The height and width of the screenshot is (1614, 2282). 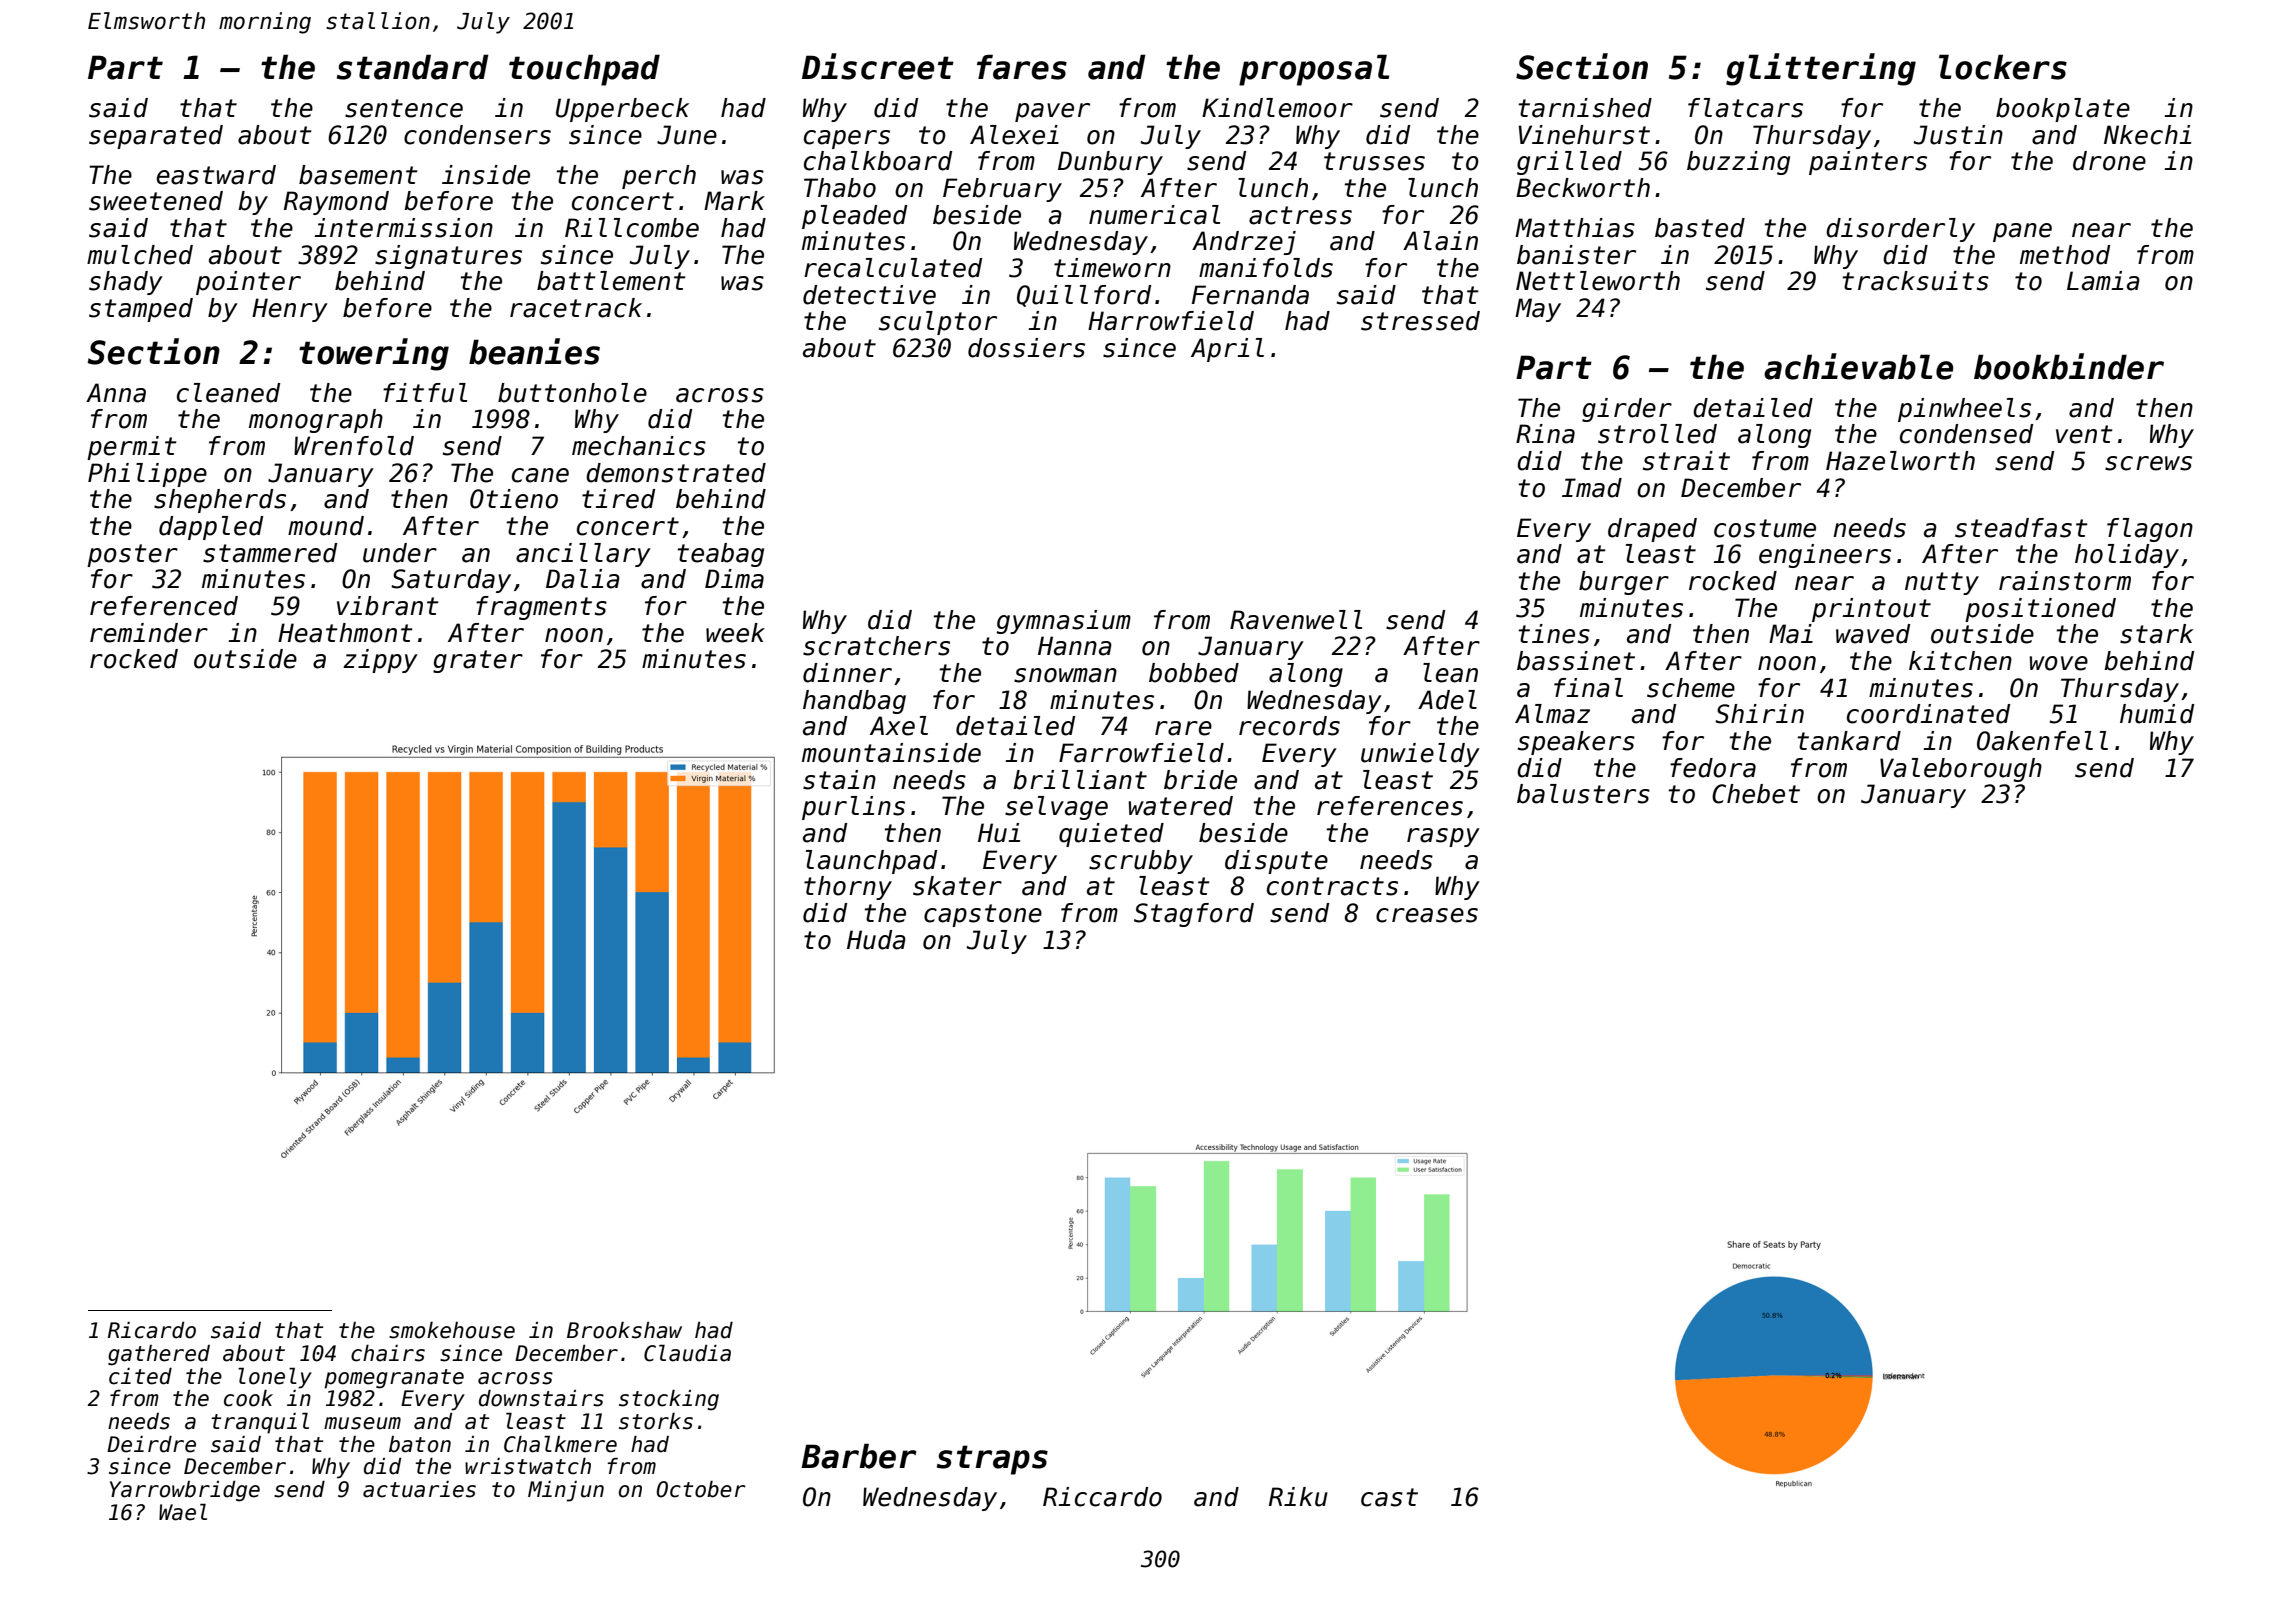 What do you see at coordinates (380, 661) in the screenshot?
I see `zippy` at bounding box center [380, 661].
